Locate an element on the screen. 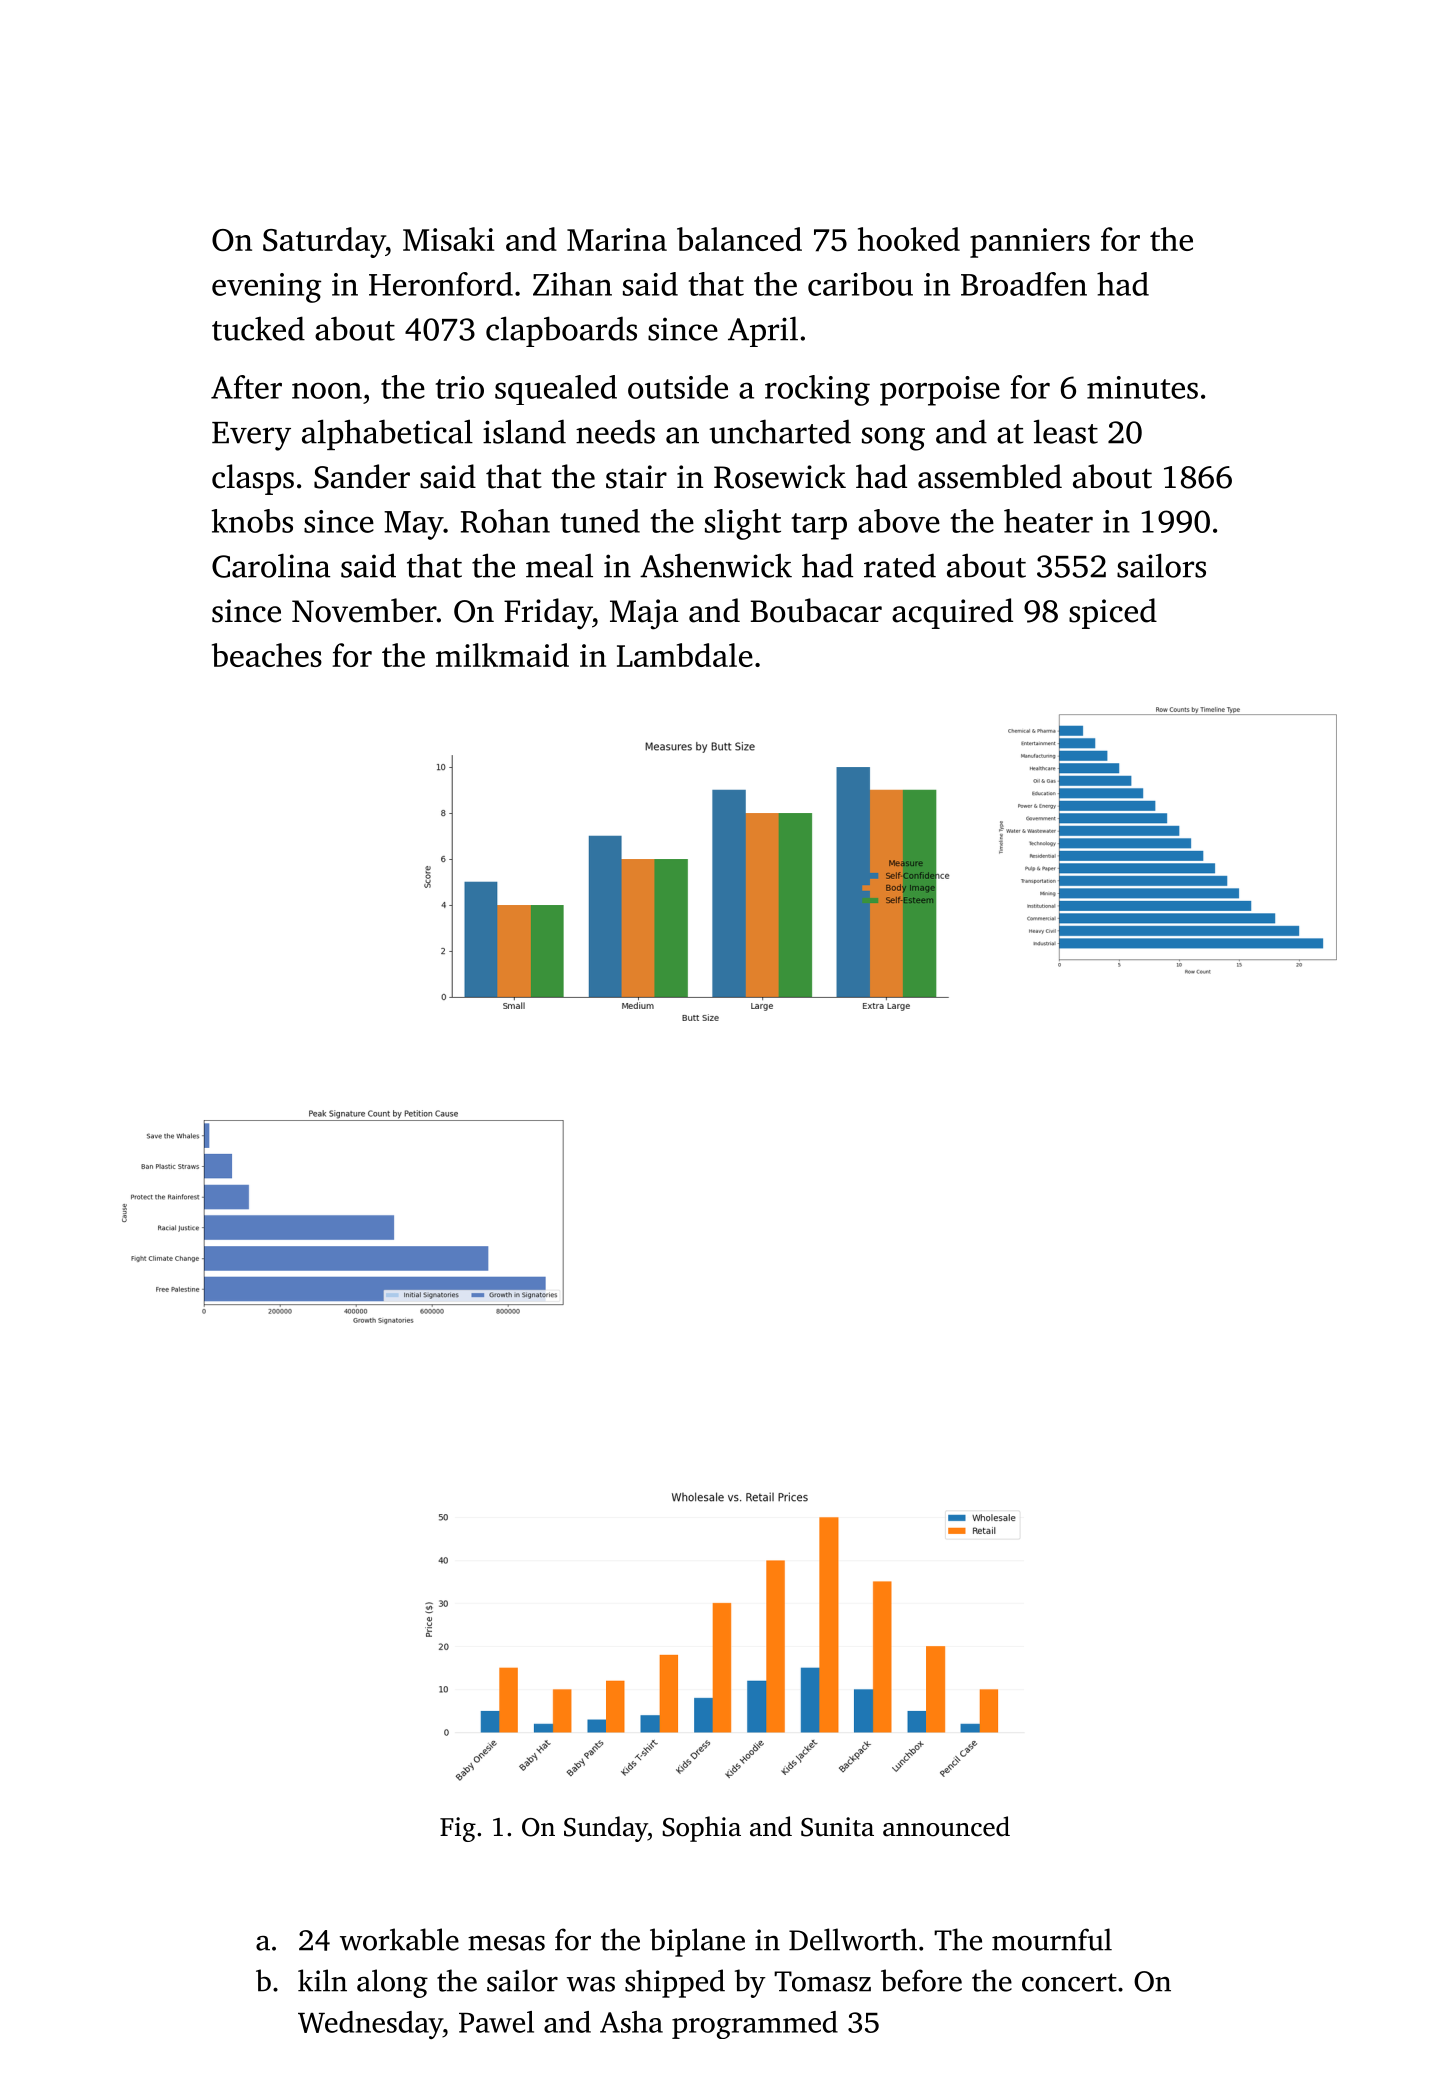  spiced is located at coordinates (1113, 613).
